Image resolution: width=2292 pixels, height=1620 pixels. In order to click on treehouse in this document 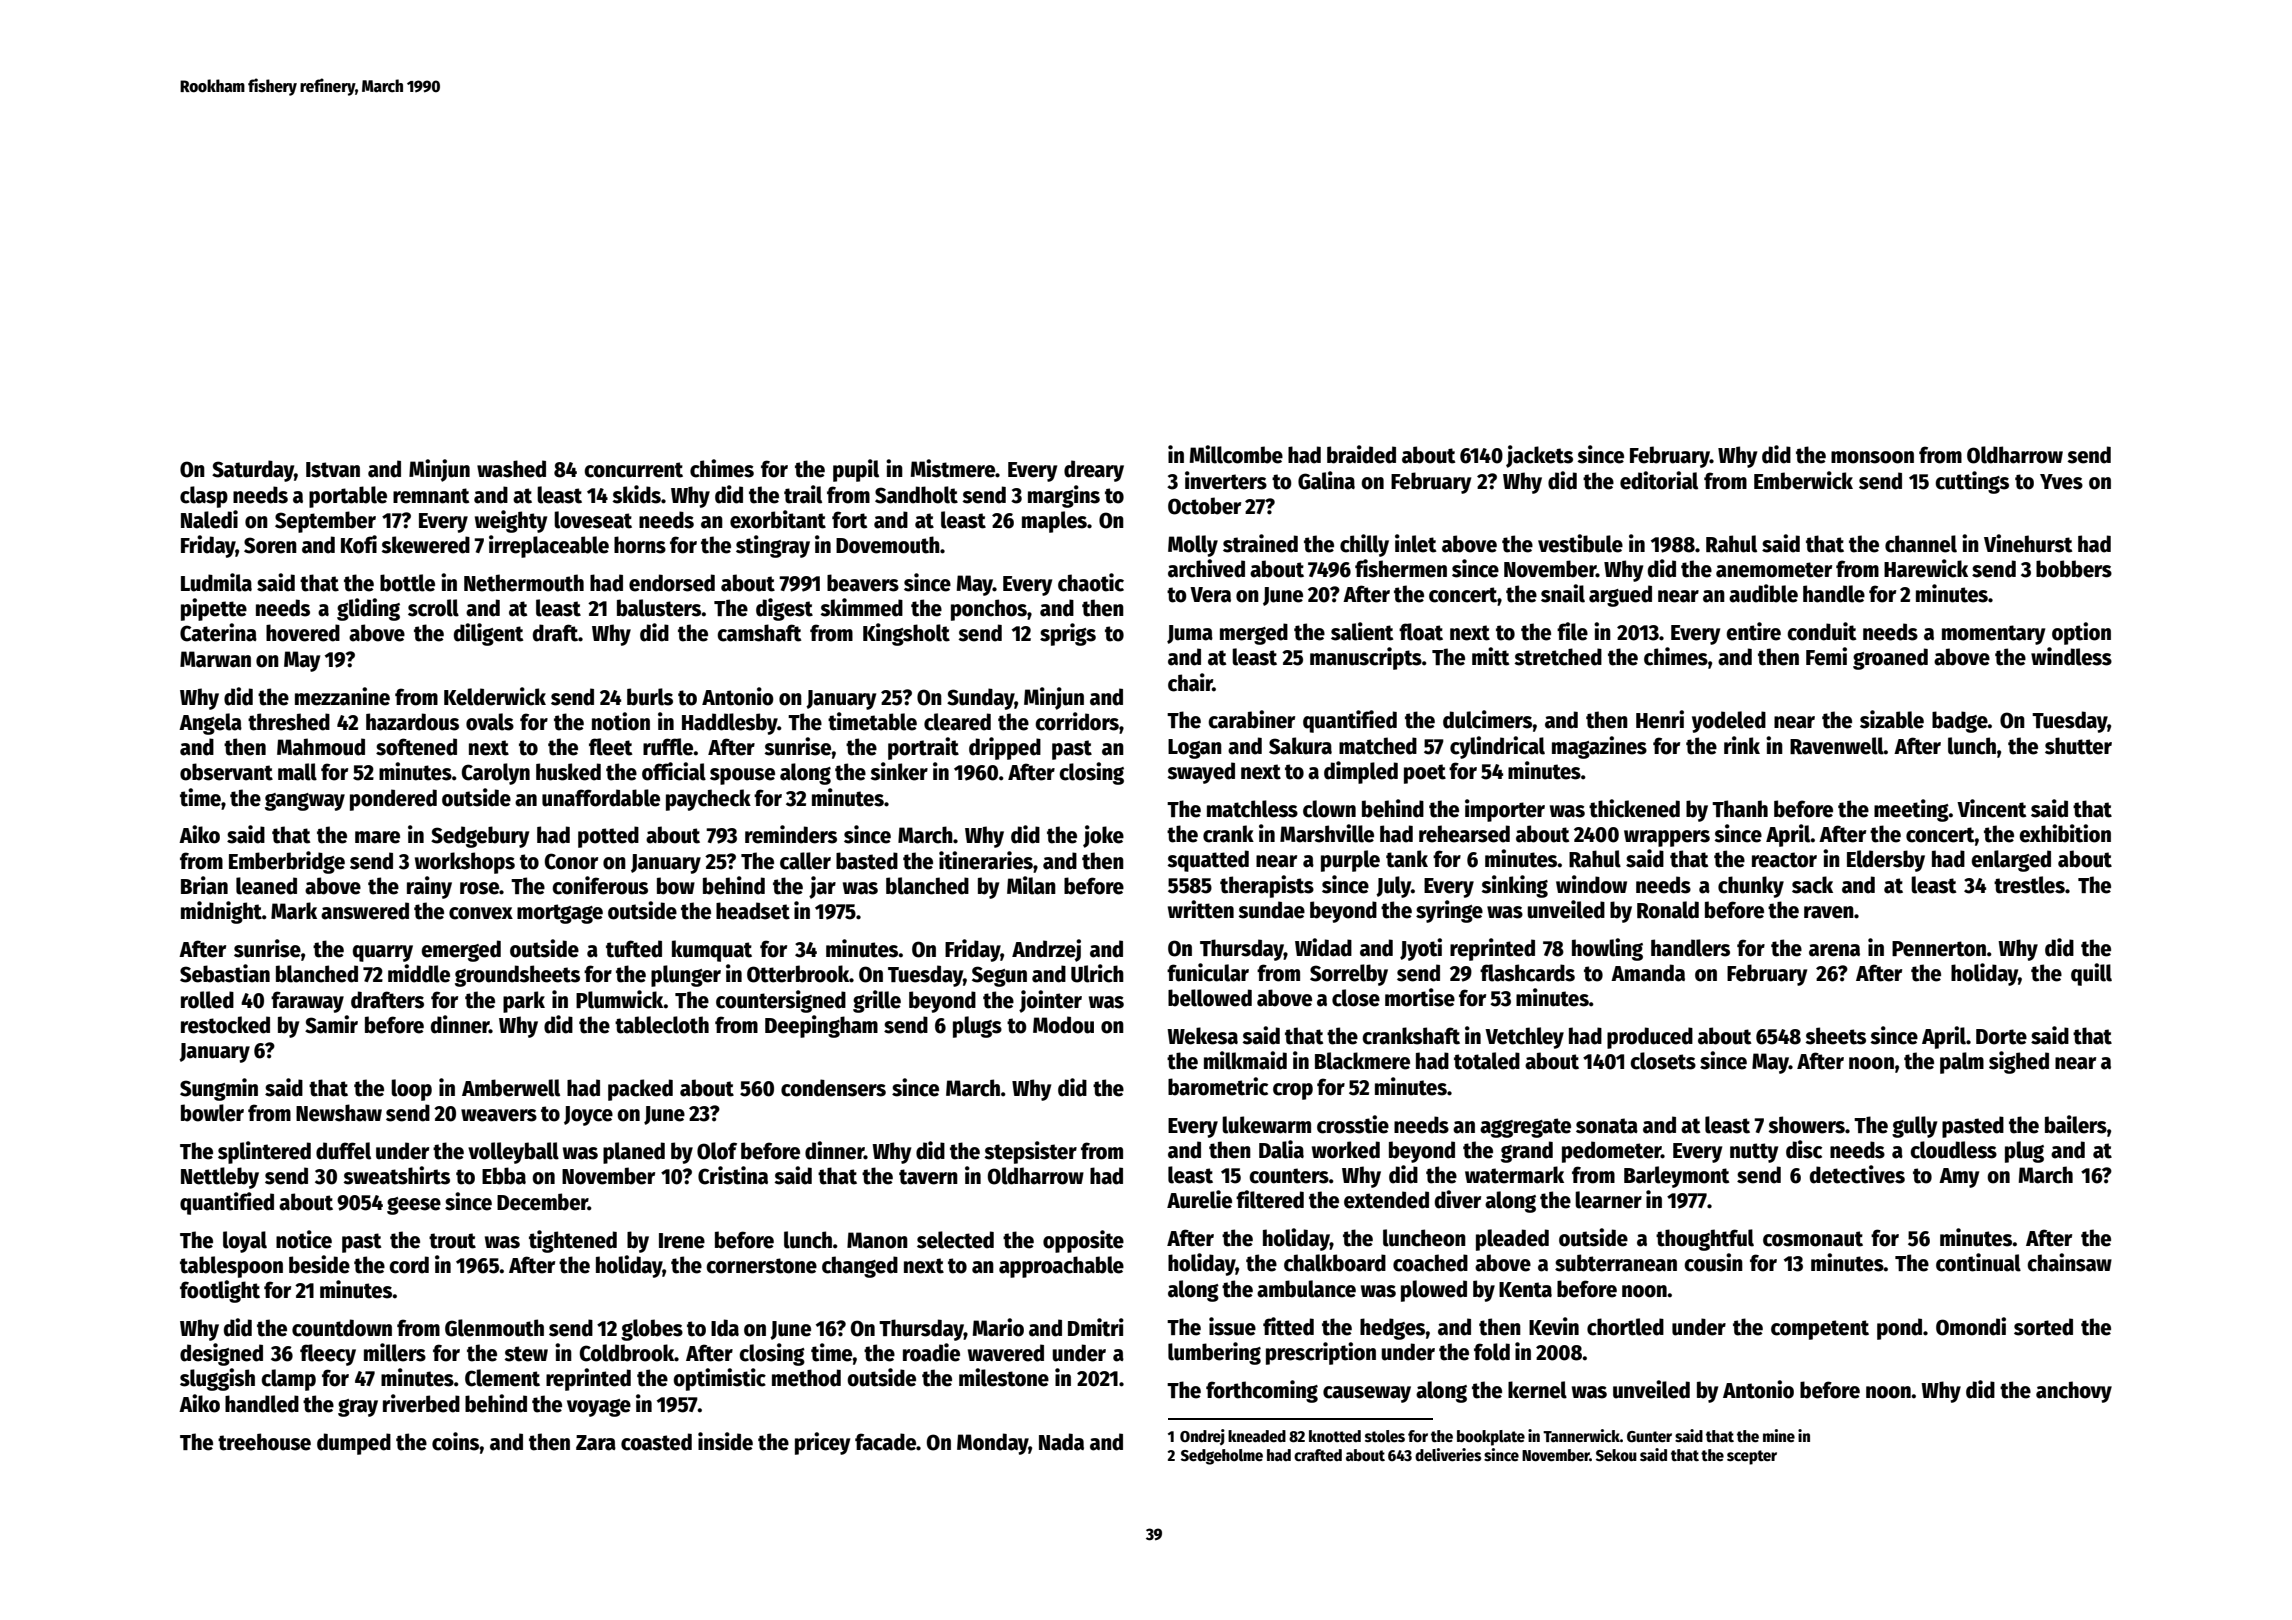, I will do `click(264, 1442)`.
